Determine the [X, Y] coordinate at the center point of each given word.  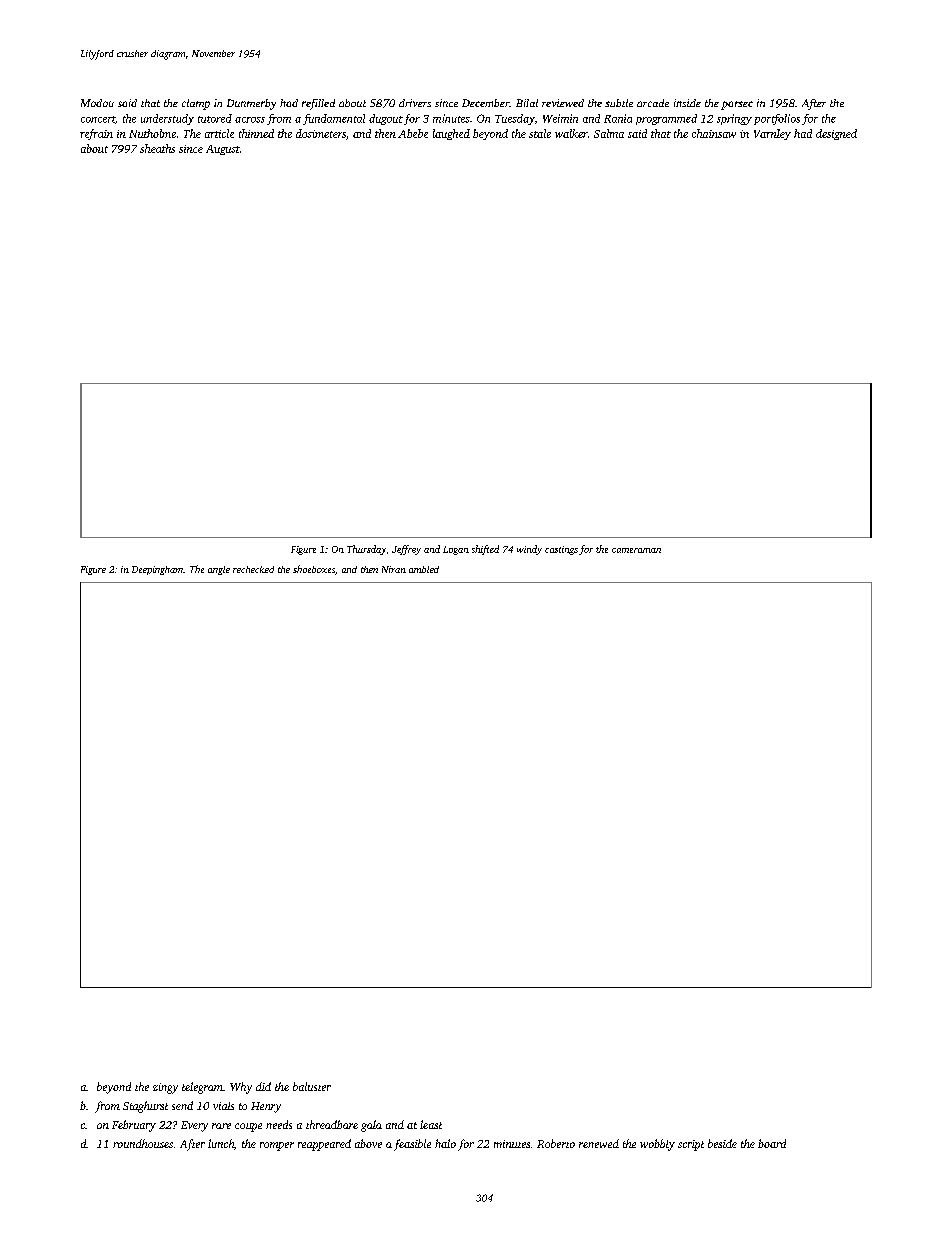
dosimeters [321, 133]
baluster [312, 1086]
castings [561, 550]
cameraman [636, 550]
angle [219, 570]
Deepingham [157, 570]
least [431, 1124]
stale [540, 133]
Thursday [366, 550]
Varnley [772, 134]
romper [277, 1146]
